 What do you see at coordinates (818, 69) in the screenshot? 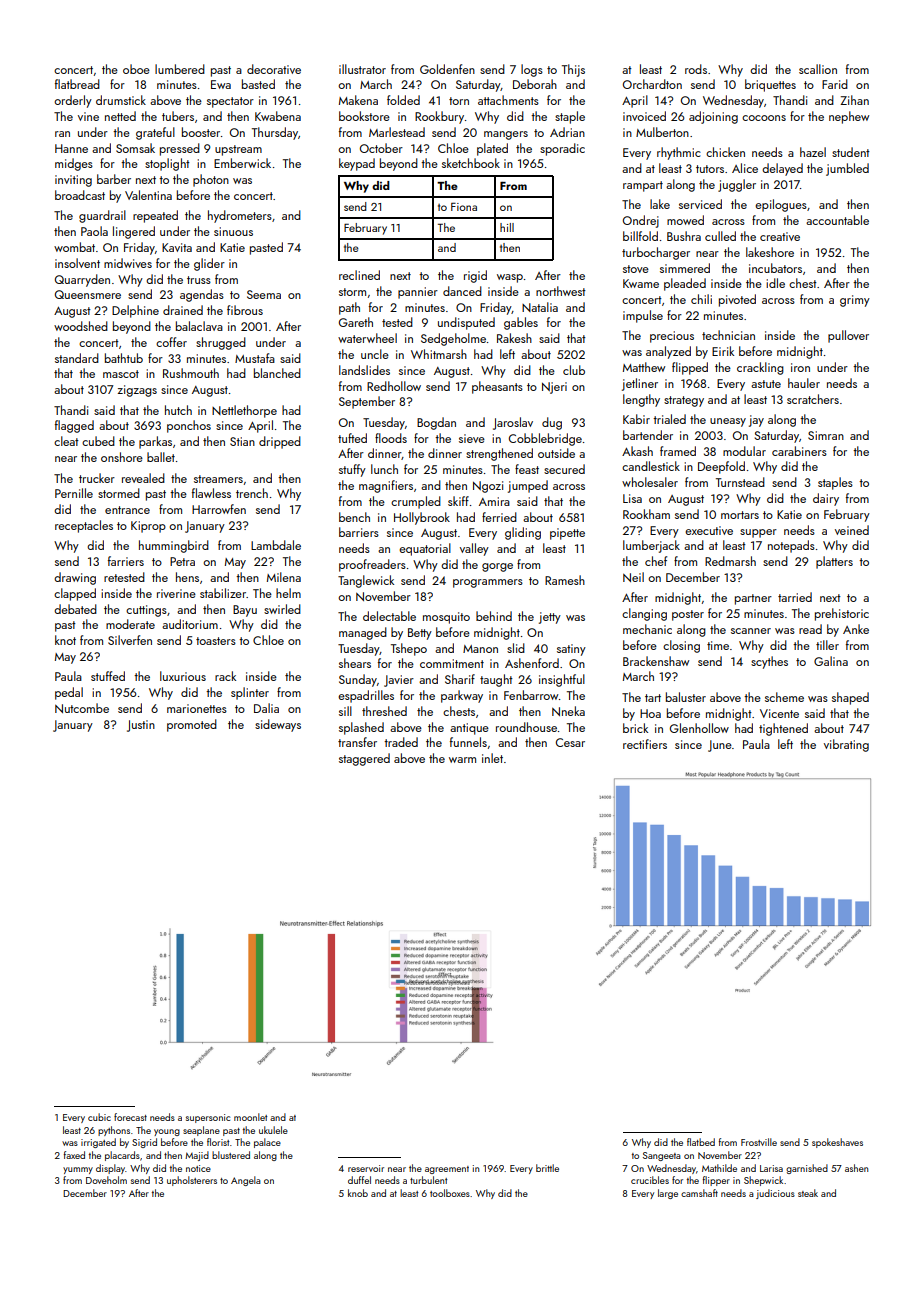
I see `scallion` at bounding box center [818, 69].
